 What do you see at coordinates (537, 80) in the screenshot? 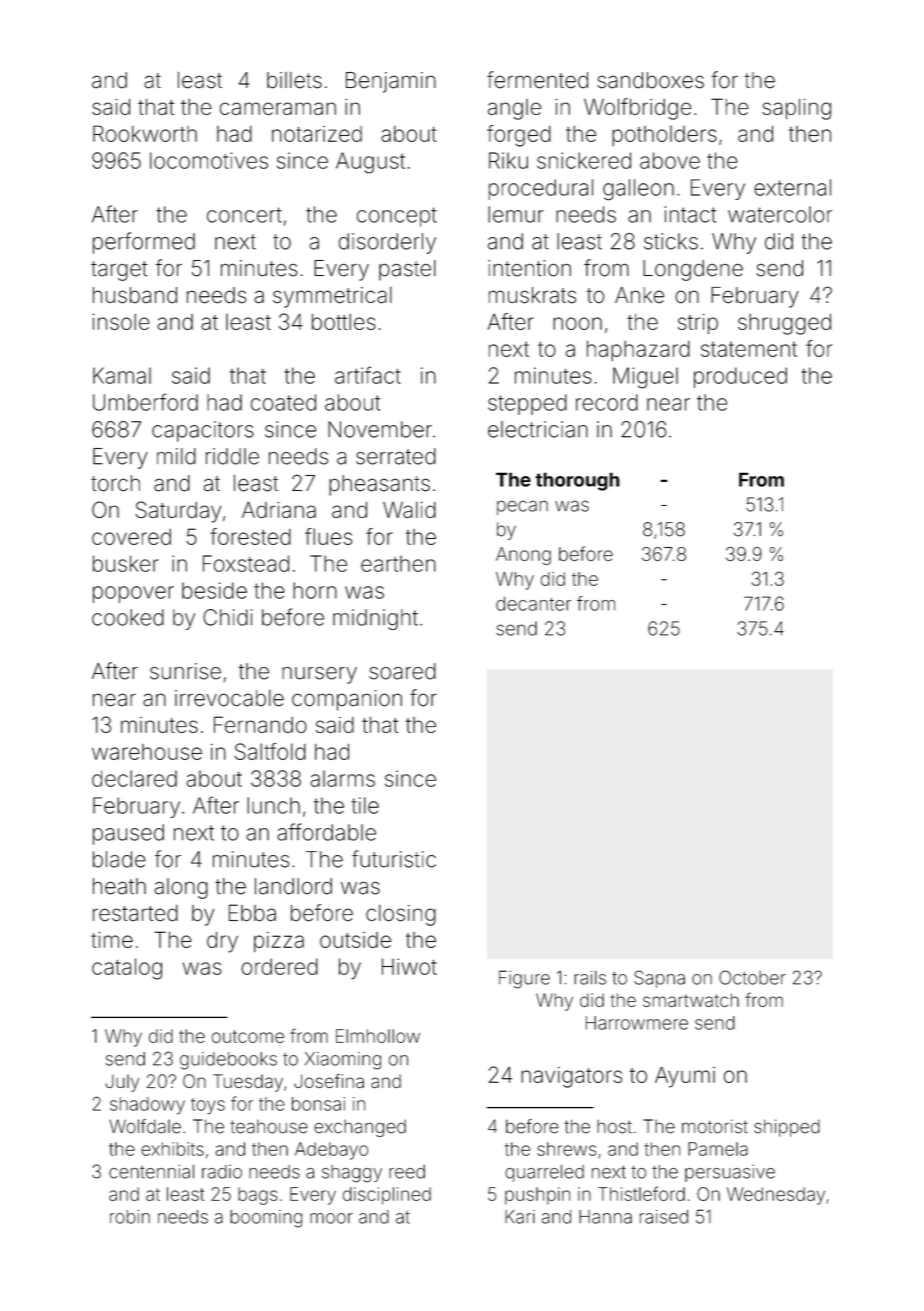
I see `fermented` at bounding box center [537, 80].
